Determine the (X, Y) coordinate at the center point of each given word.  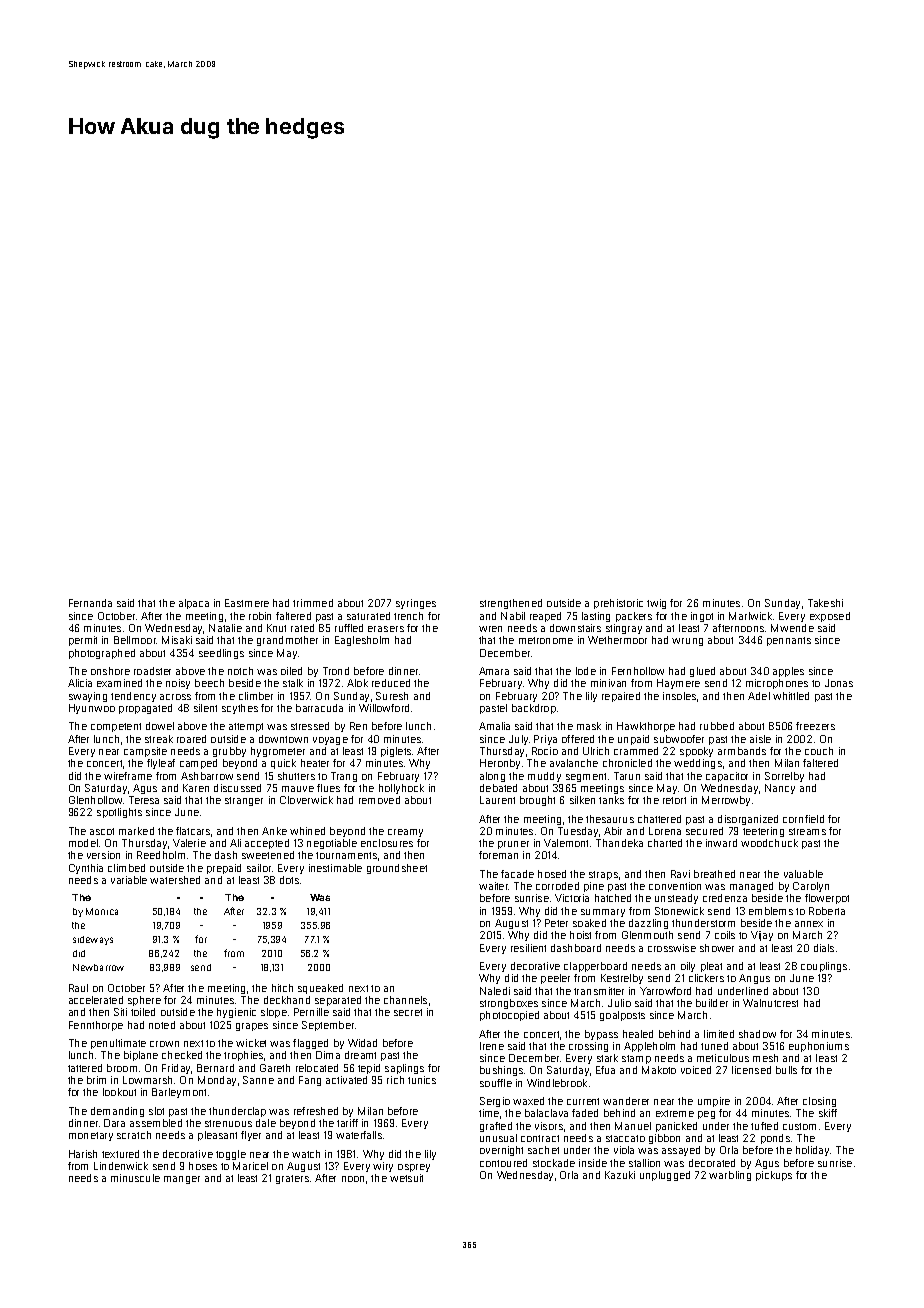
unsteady (676, 899)
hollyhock (401, 789)
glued (702, 672)
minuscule (135, 1178)
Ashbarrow (207, 776)
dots (289, 880)
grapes (252, 1027)
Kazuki (620, 1175)
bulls (786, 1070)
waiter (493, 886)
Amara (494, 671)
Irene (492, 1046)
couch (819, 751)
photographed (102, 654)
